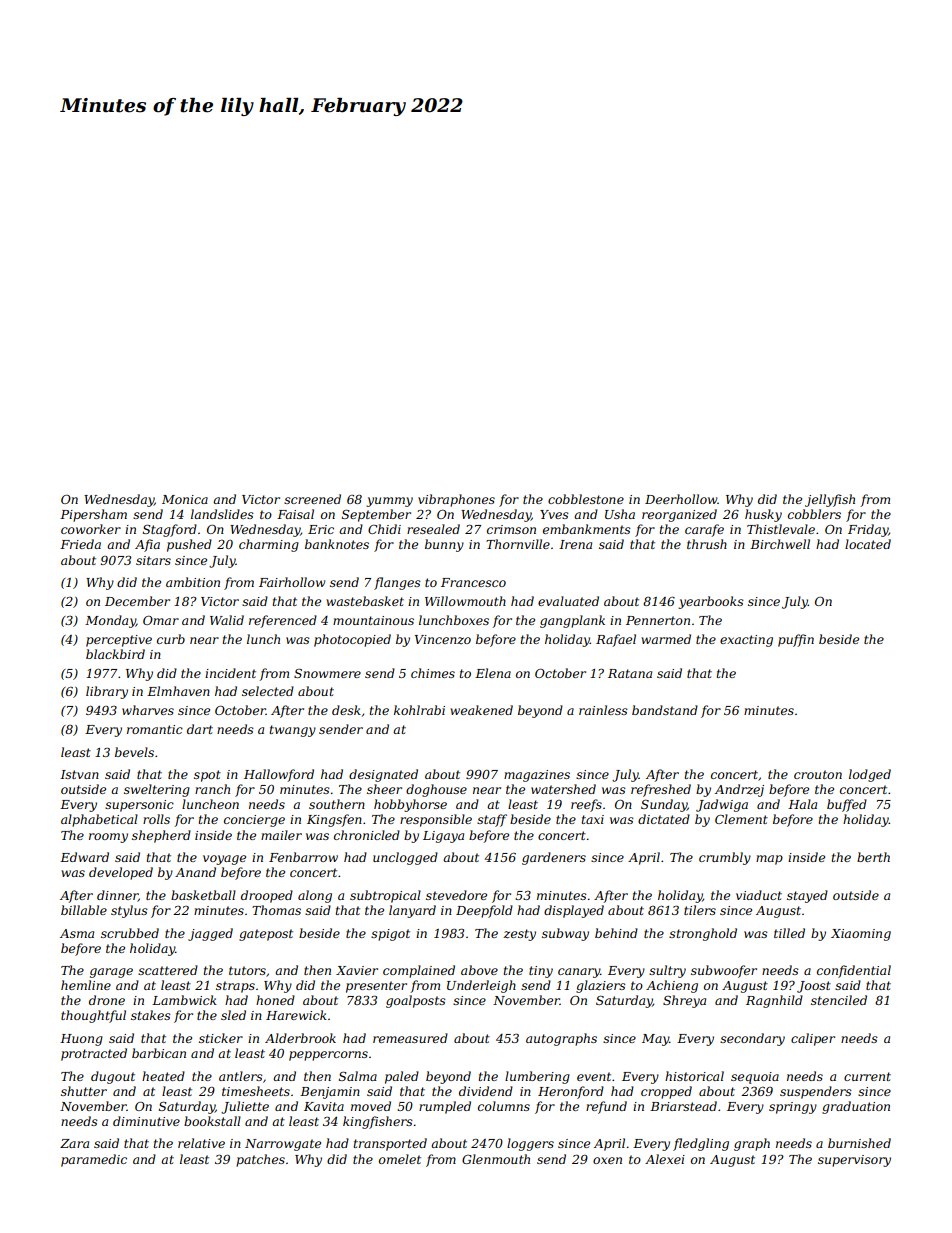 The width and height of the document is (952, 1233). What do you see at coordinates (80, 544) in the document?
I see `Frieda` at bounding box center [80, 544].
